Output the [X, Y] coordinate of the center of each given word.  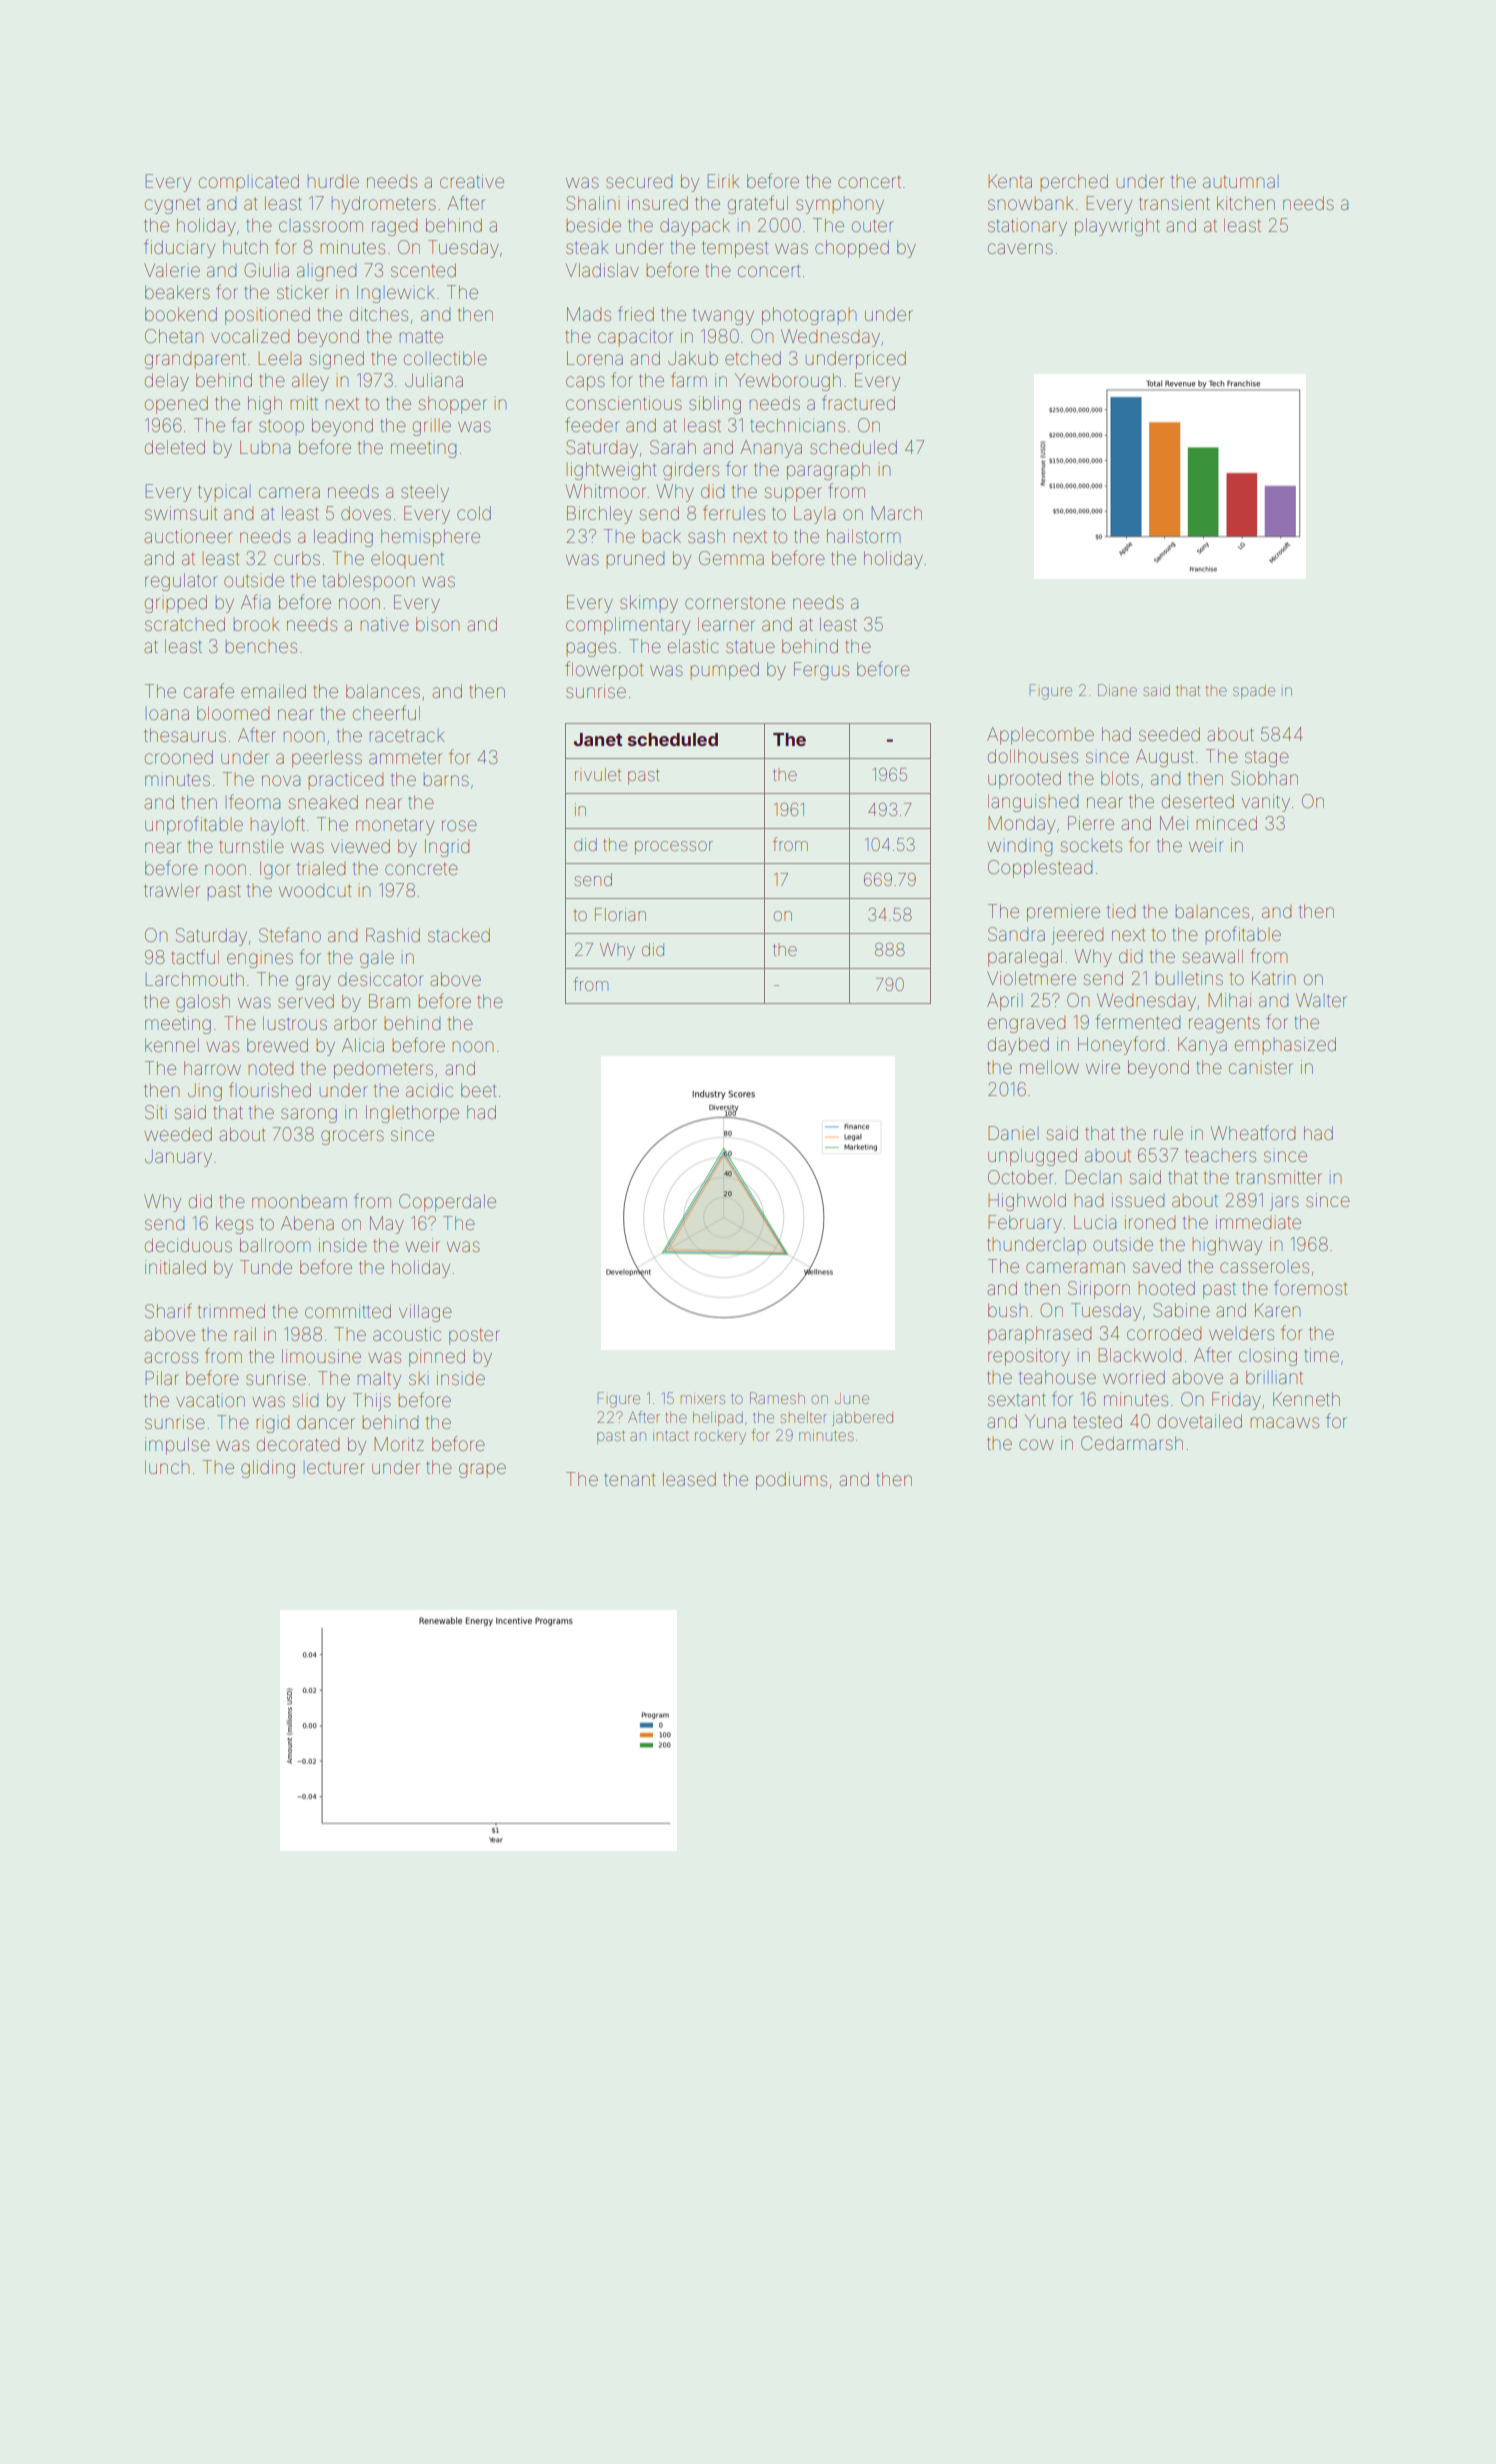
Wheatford [1253, 1132]
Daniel [1011, 1133]
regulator [181, 582]
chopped [852, 249]
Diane [1117, 690]
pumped [724, 671]
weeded [178, 1134]
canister [1261, 1067]
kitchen [1246, 203]
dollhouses [1033, 756]
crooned [179, 757]
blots [1120, 778]
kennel [172, 1045]
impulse [177, 1446]
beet [478, 1090]
